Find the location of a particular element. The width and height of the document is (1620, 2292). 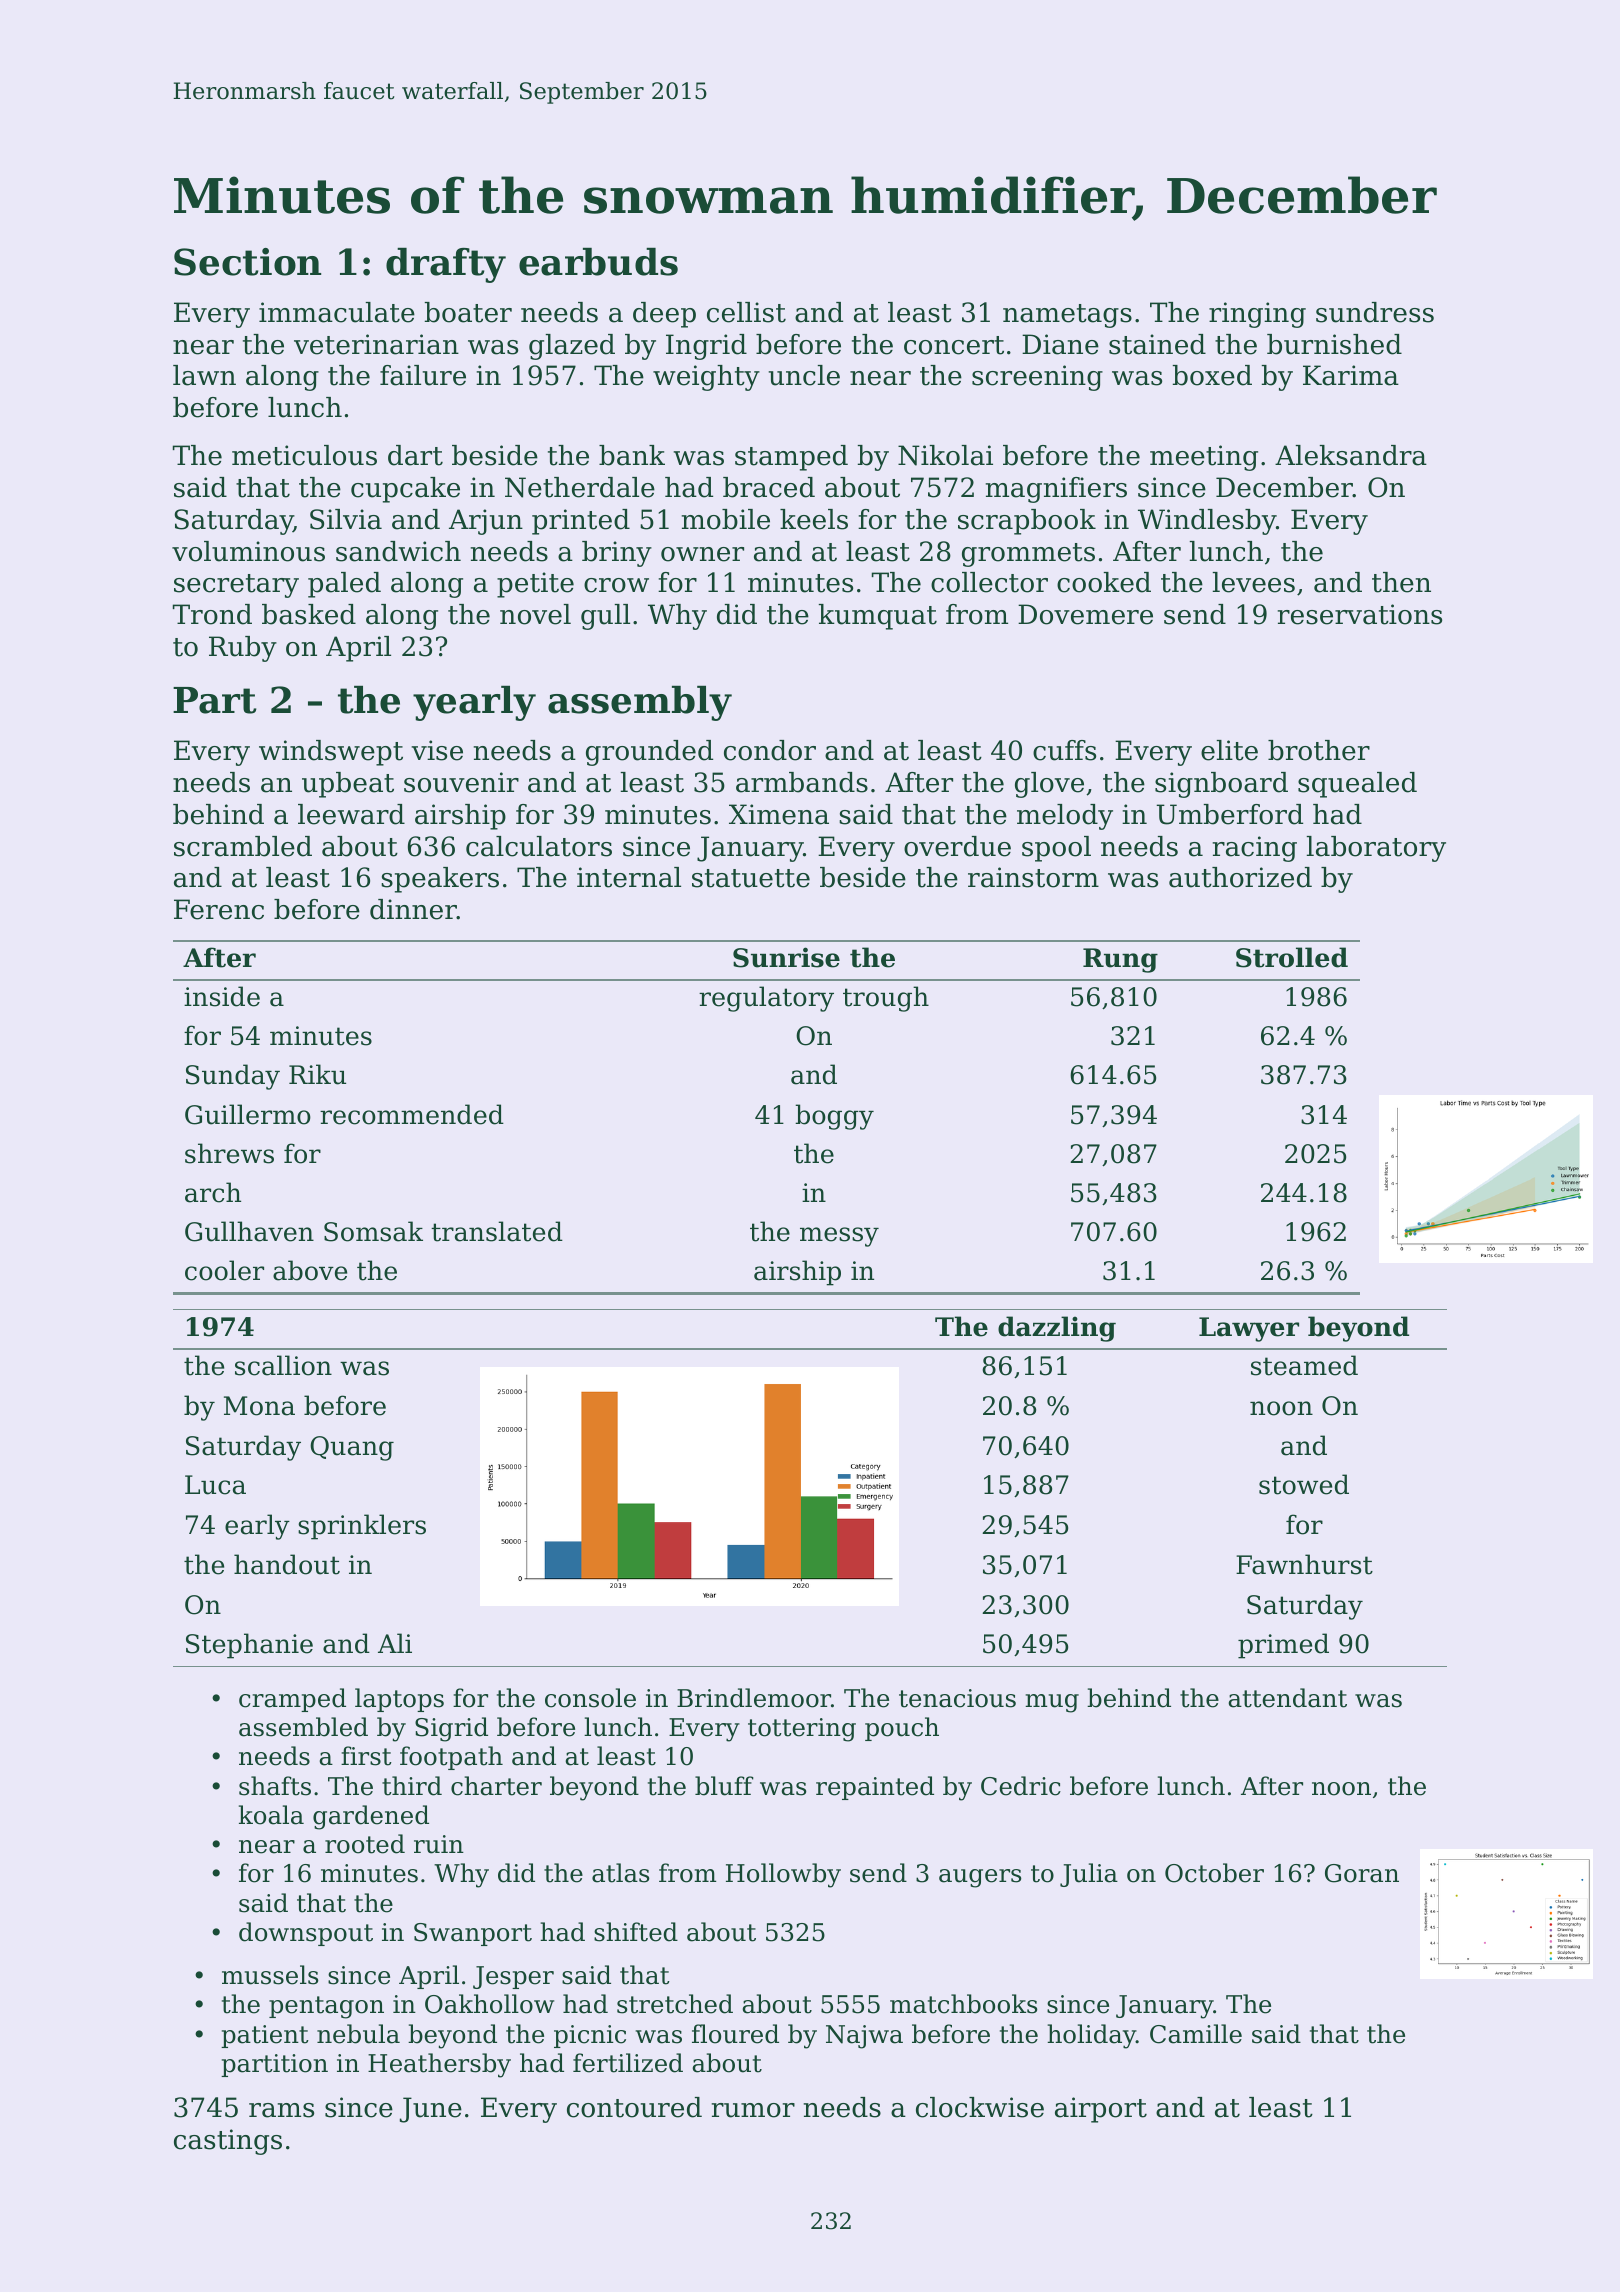

mussels is located at coordinates (270, 1975).
